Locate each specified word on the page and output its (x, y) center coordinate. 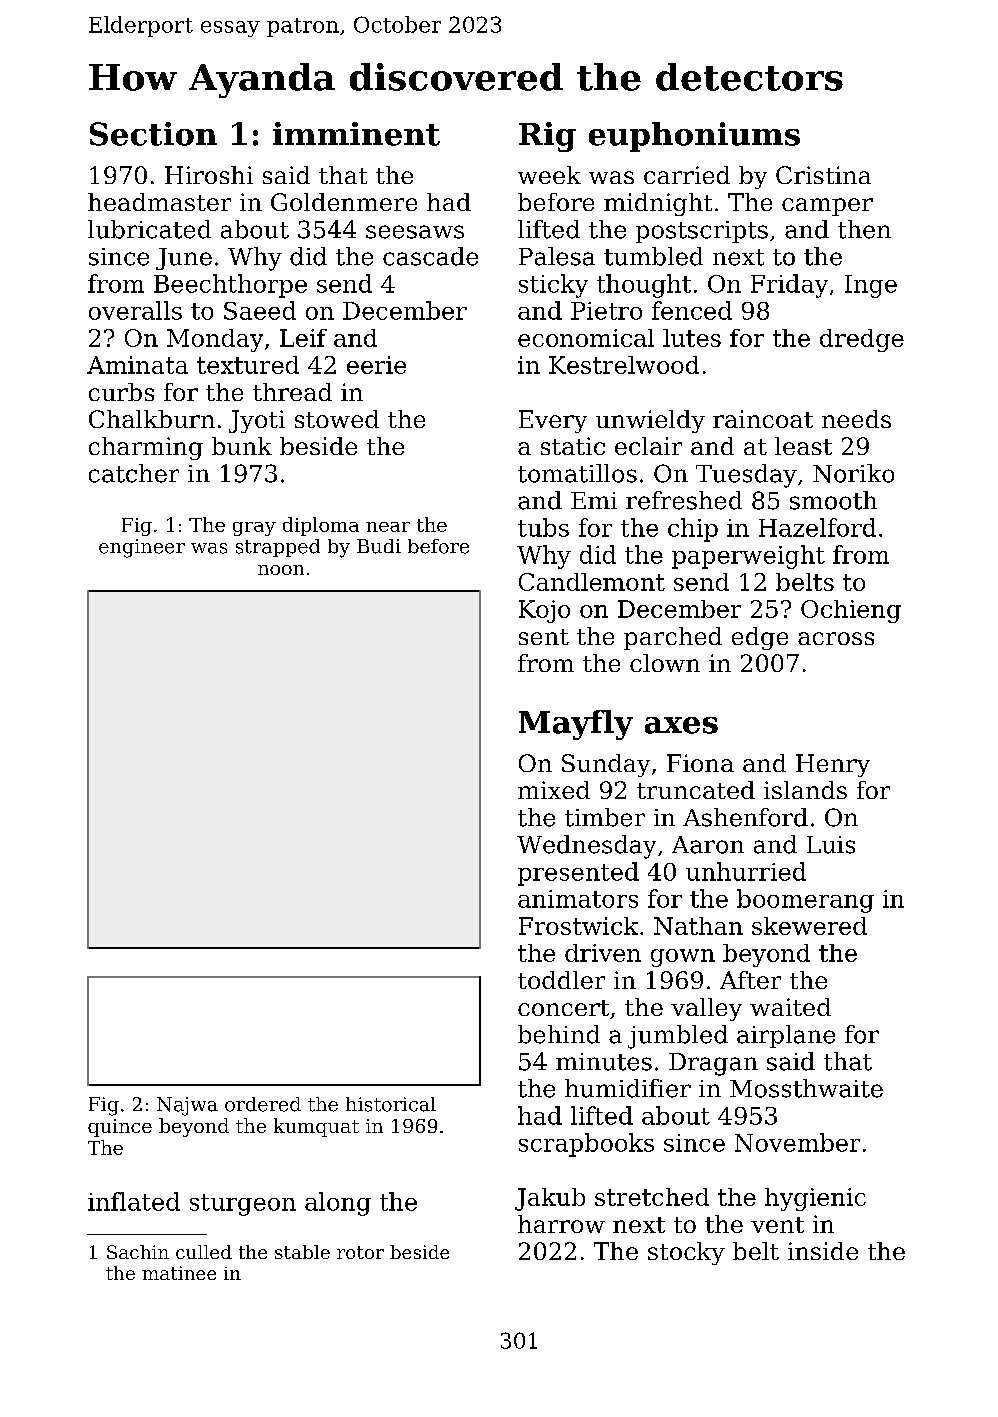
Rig (547, 137)
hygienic (815, 1199)
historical (391, 1104)
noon (281, 570)
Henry (833, 765)
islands (805, 790)
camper (827, 207)
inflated (134, 1201)
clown (665, 663)
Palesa (557, 256)
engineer (142, 548)
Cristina (823, 175)
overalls (135, 310)
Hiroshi (209, 175)
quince (120, 1128)
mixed (554, 790)
